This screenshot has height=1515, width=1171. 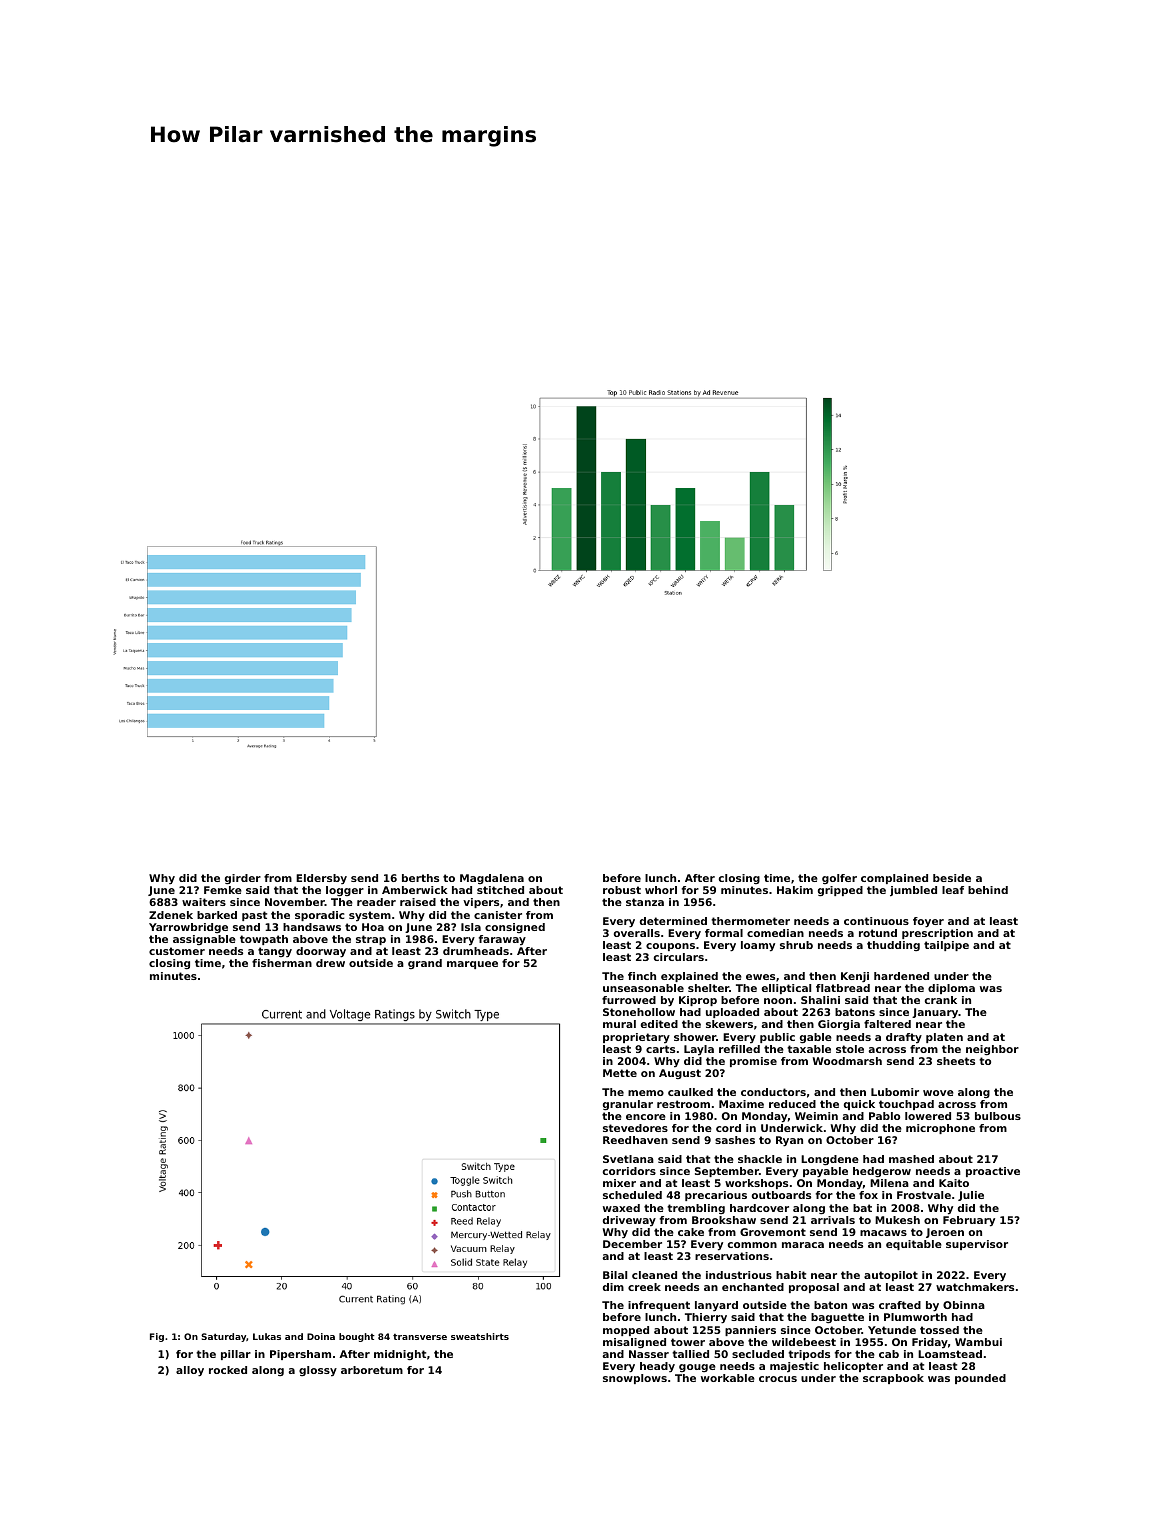 I want to click on thudding, so click(x=893, y=946).
